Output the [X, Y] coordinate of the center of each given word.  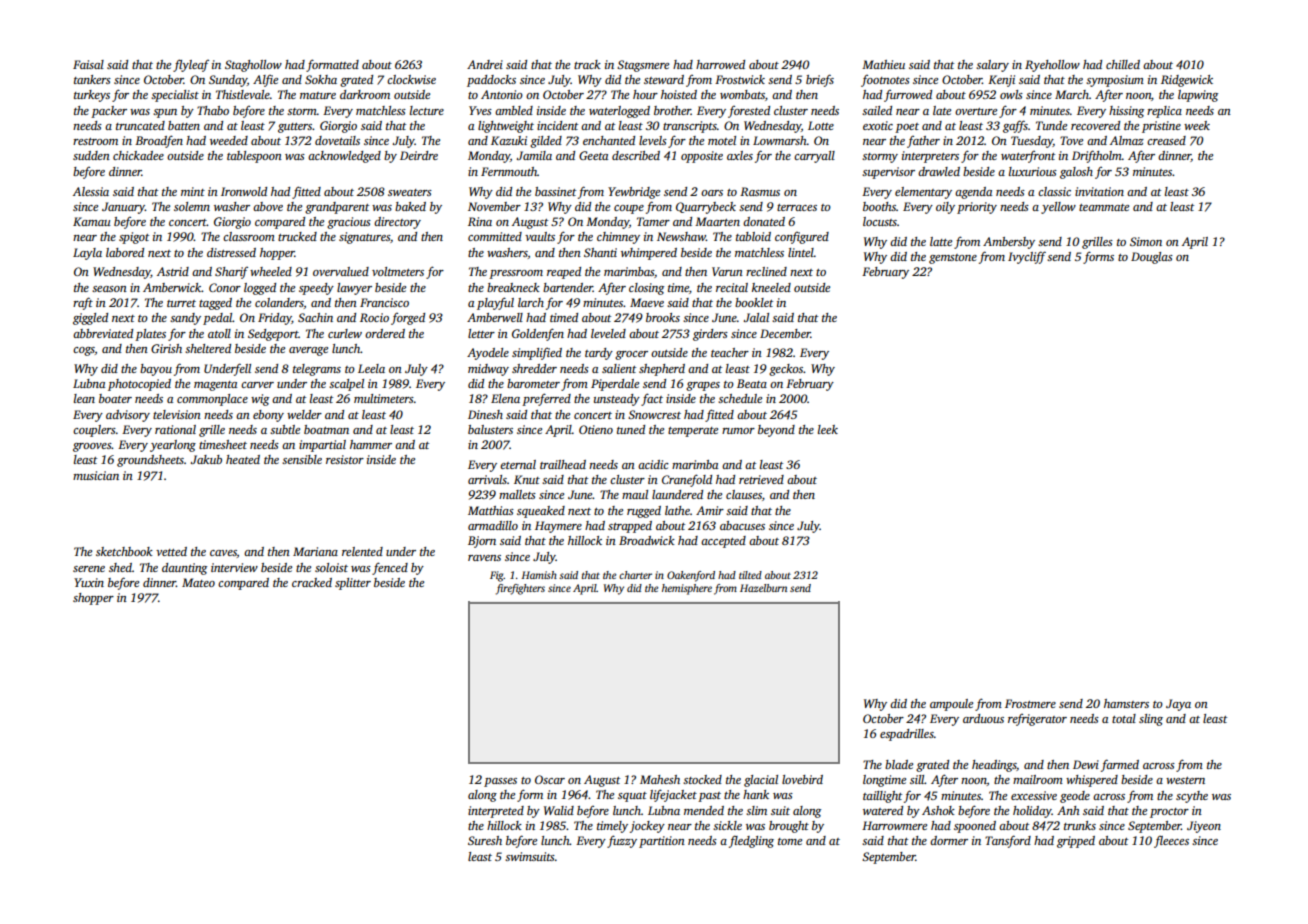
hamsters [1126, 703]
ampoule [951, 705]
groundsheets [150, 461]
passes [500, 782]
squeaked [541, 512]
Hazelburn [763, 588]
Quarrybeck [706, 208]
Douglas [1152, 258]
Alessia [91, 191]
